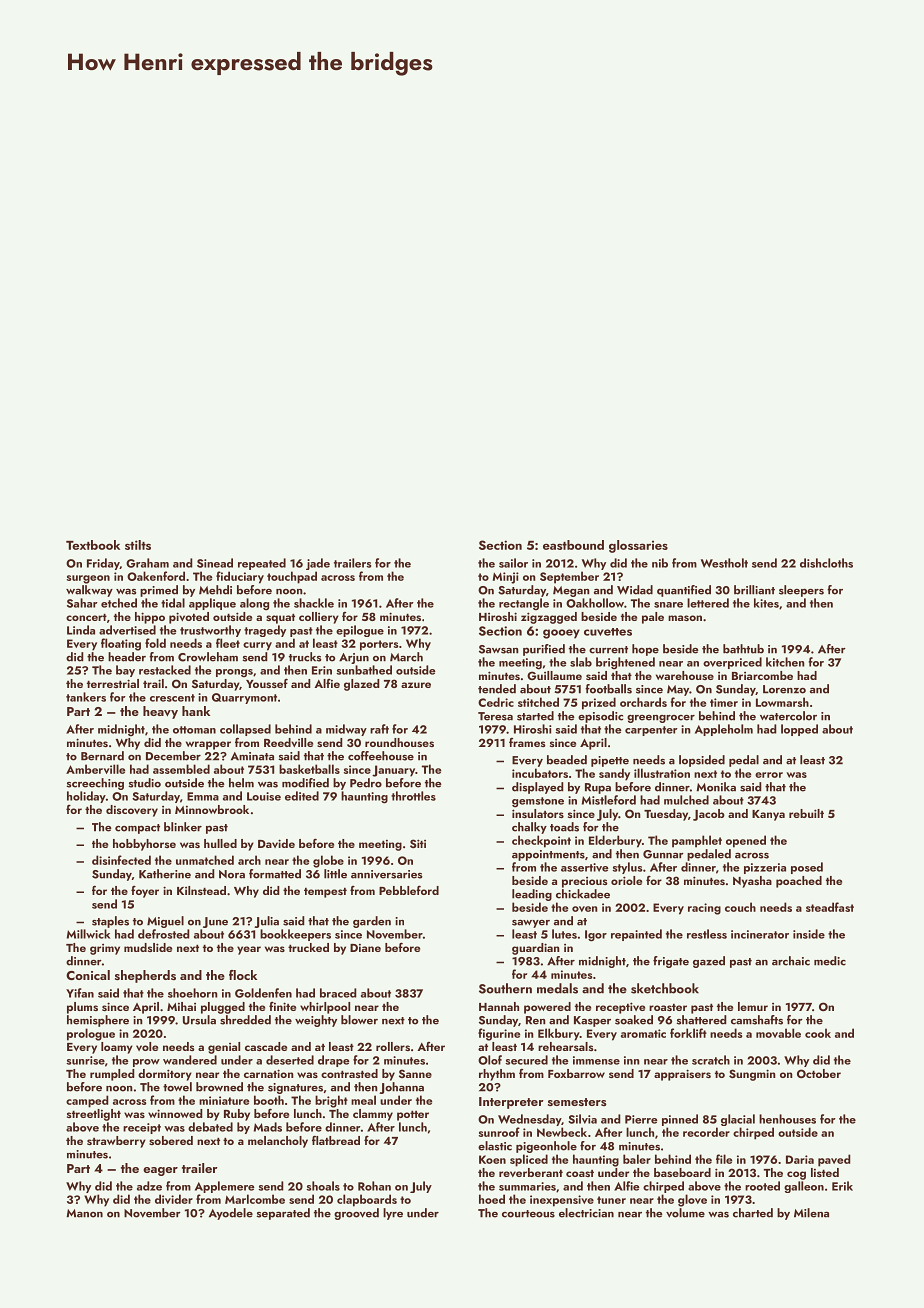  What do you see at coordinates (746, 841) in the screenshot?
I see `opened` at bounding box center [746, 841].
